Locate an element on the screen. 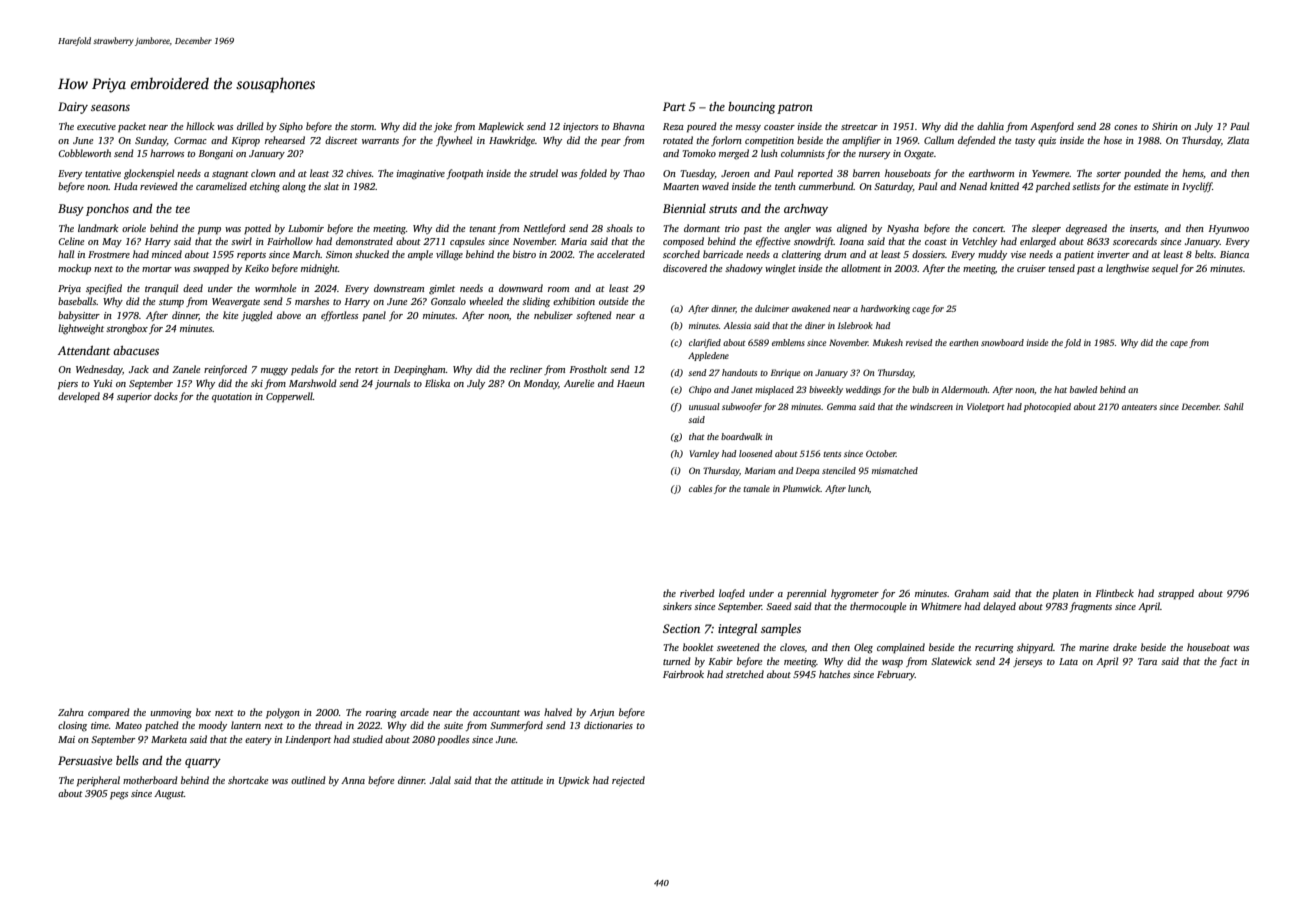  stretched is located at coordinates (745, 674).
